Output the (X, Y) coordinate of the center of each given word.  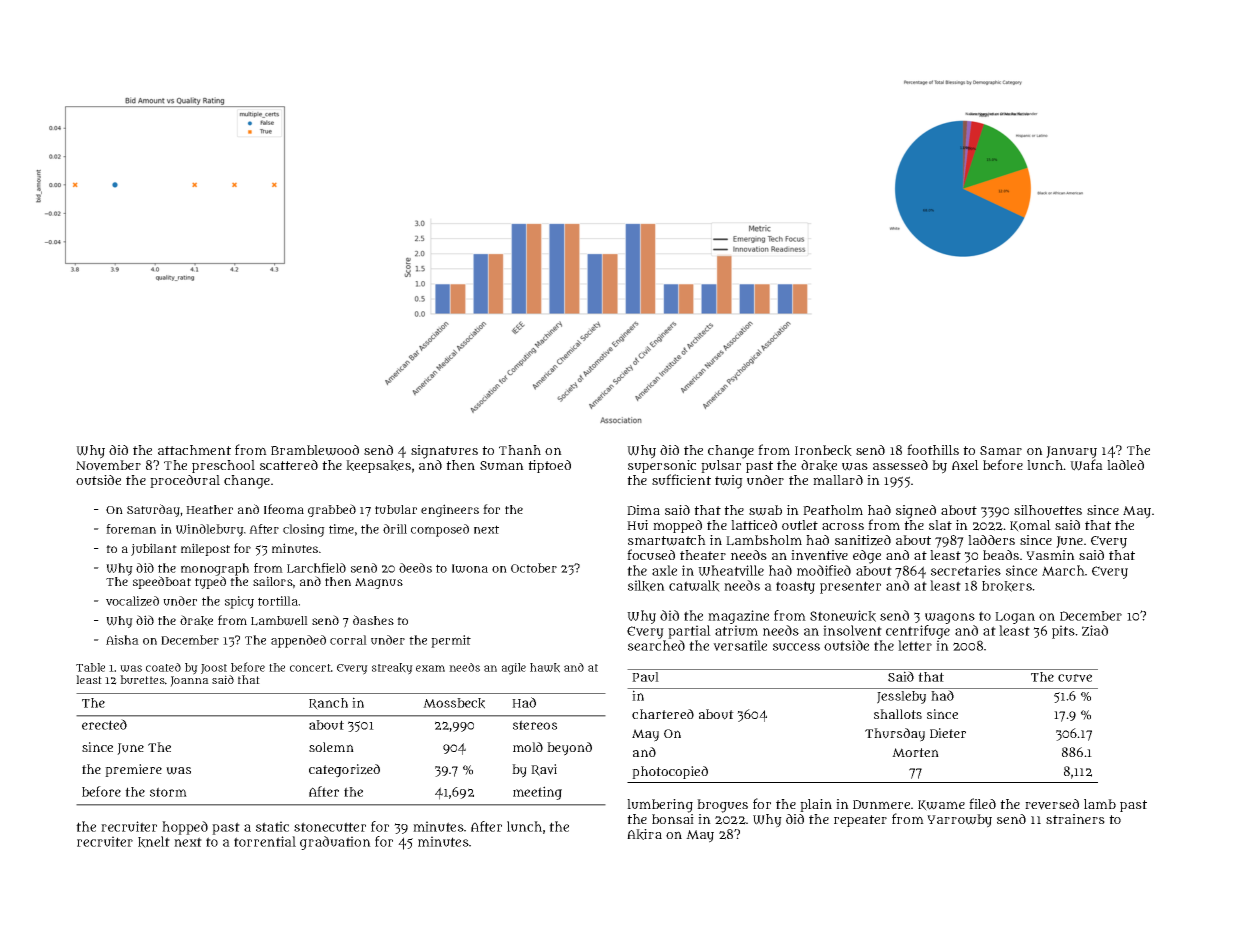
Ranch (328, 704)
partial (689, 632)
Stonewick (843, 616)
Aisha (122, 640)
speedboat (162, 582)
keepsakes (378, 466)
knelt (154, 842)
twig (729, 482)
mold (528, 747)
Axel (965, 465)
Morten (915, 752)
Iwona (470, 568)
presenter (850, 587)
